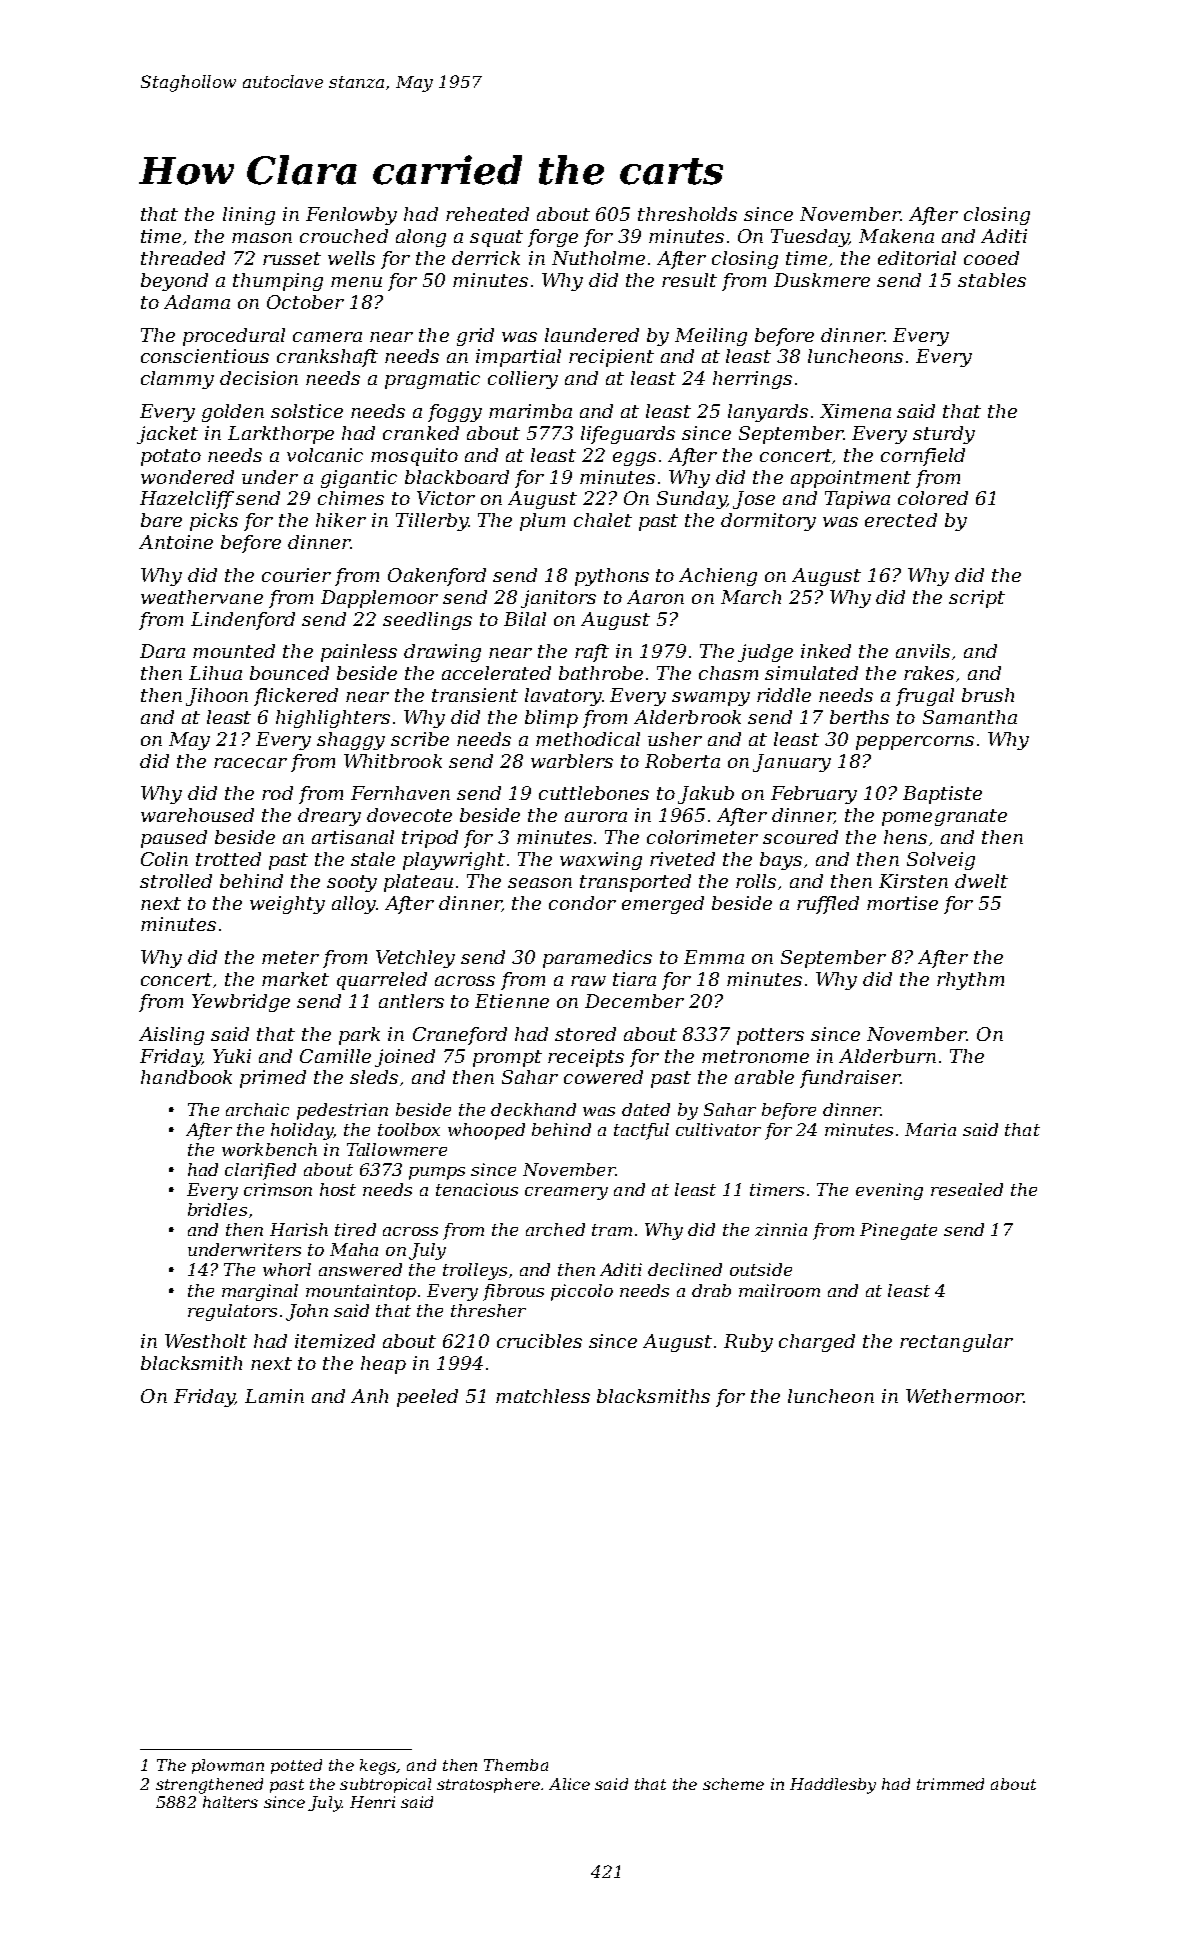 This document has width=1182, height=1947. What do you see at coordinates (427, 1398) in the document?
I see `peeled` at bounding box center [427, 1398].
